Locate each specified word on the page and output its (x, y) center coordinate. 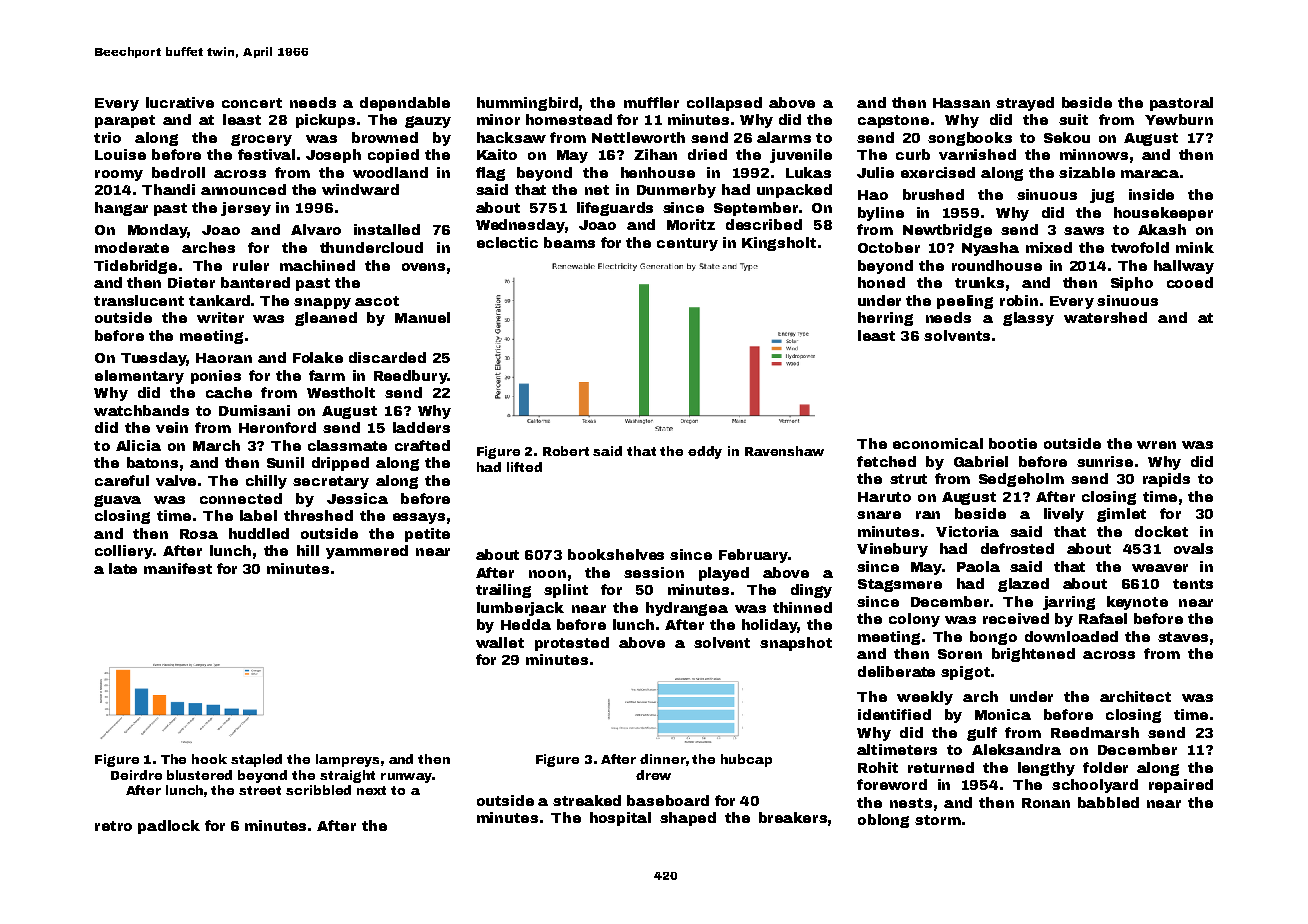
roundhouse (997, 265)
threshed (318, 515)
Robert (566, 451)
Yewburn (1179, 119)
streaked (587, 800)
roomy (119, 175)
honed (881, 282)
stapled (256, 760)
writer (220, 317)
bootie (1013, 443)
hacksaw (511, 137)
